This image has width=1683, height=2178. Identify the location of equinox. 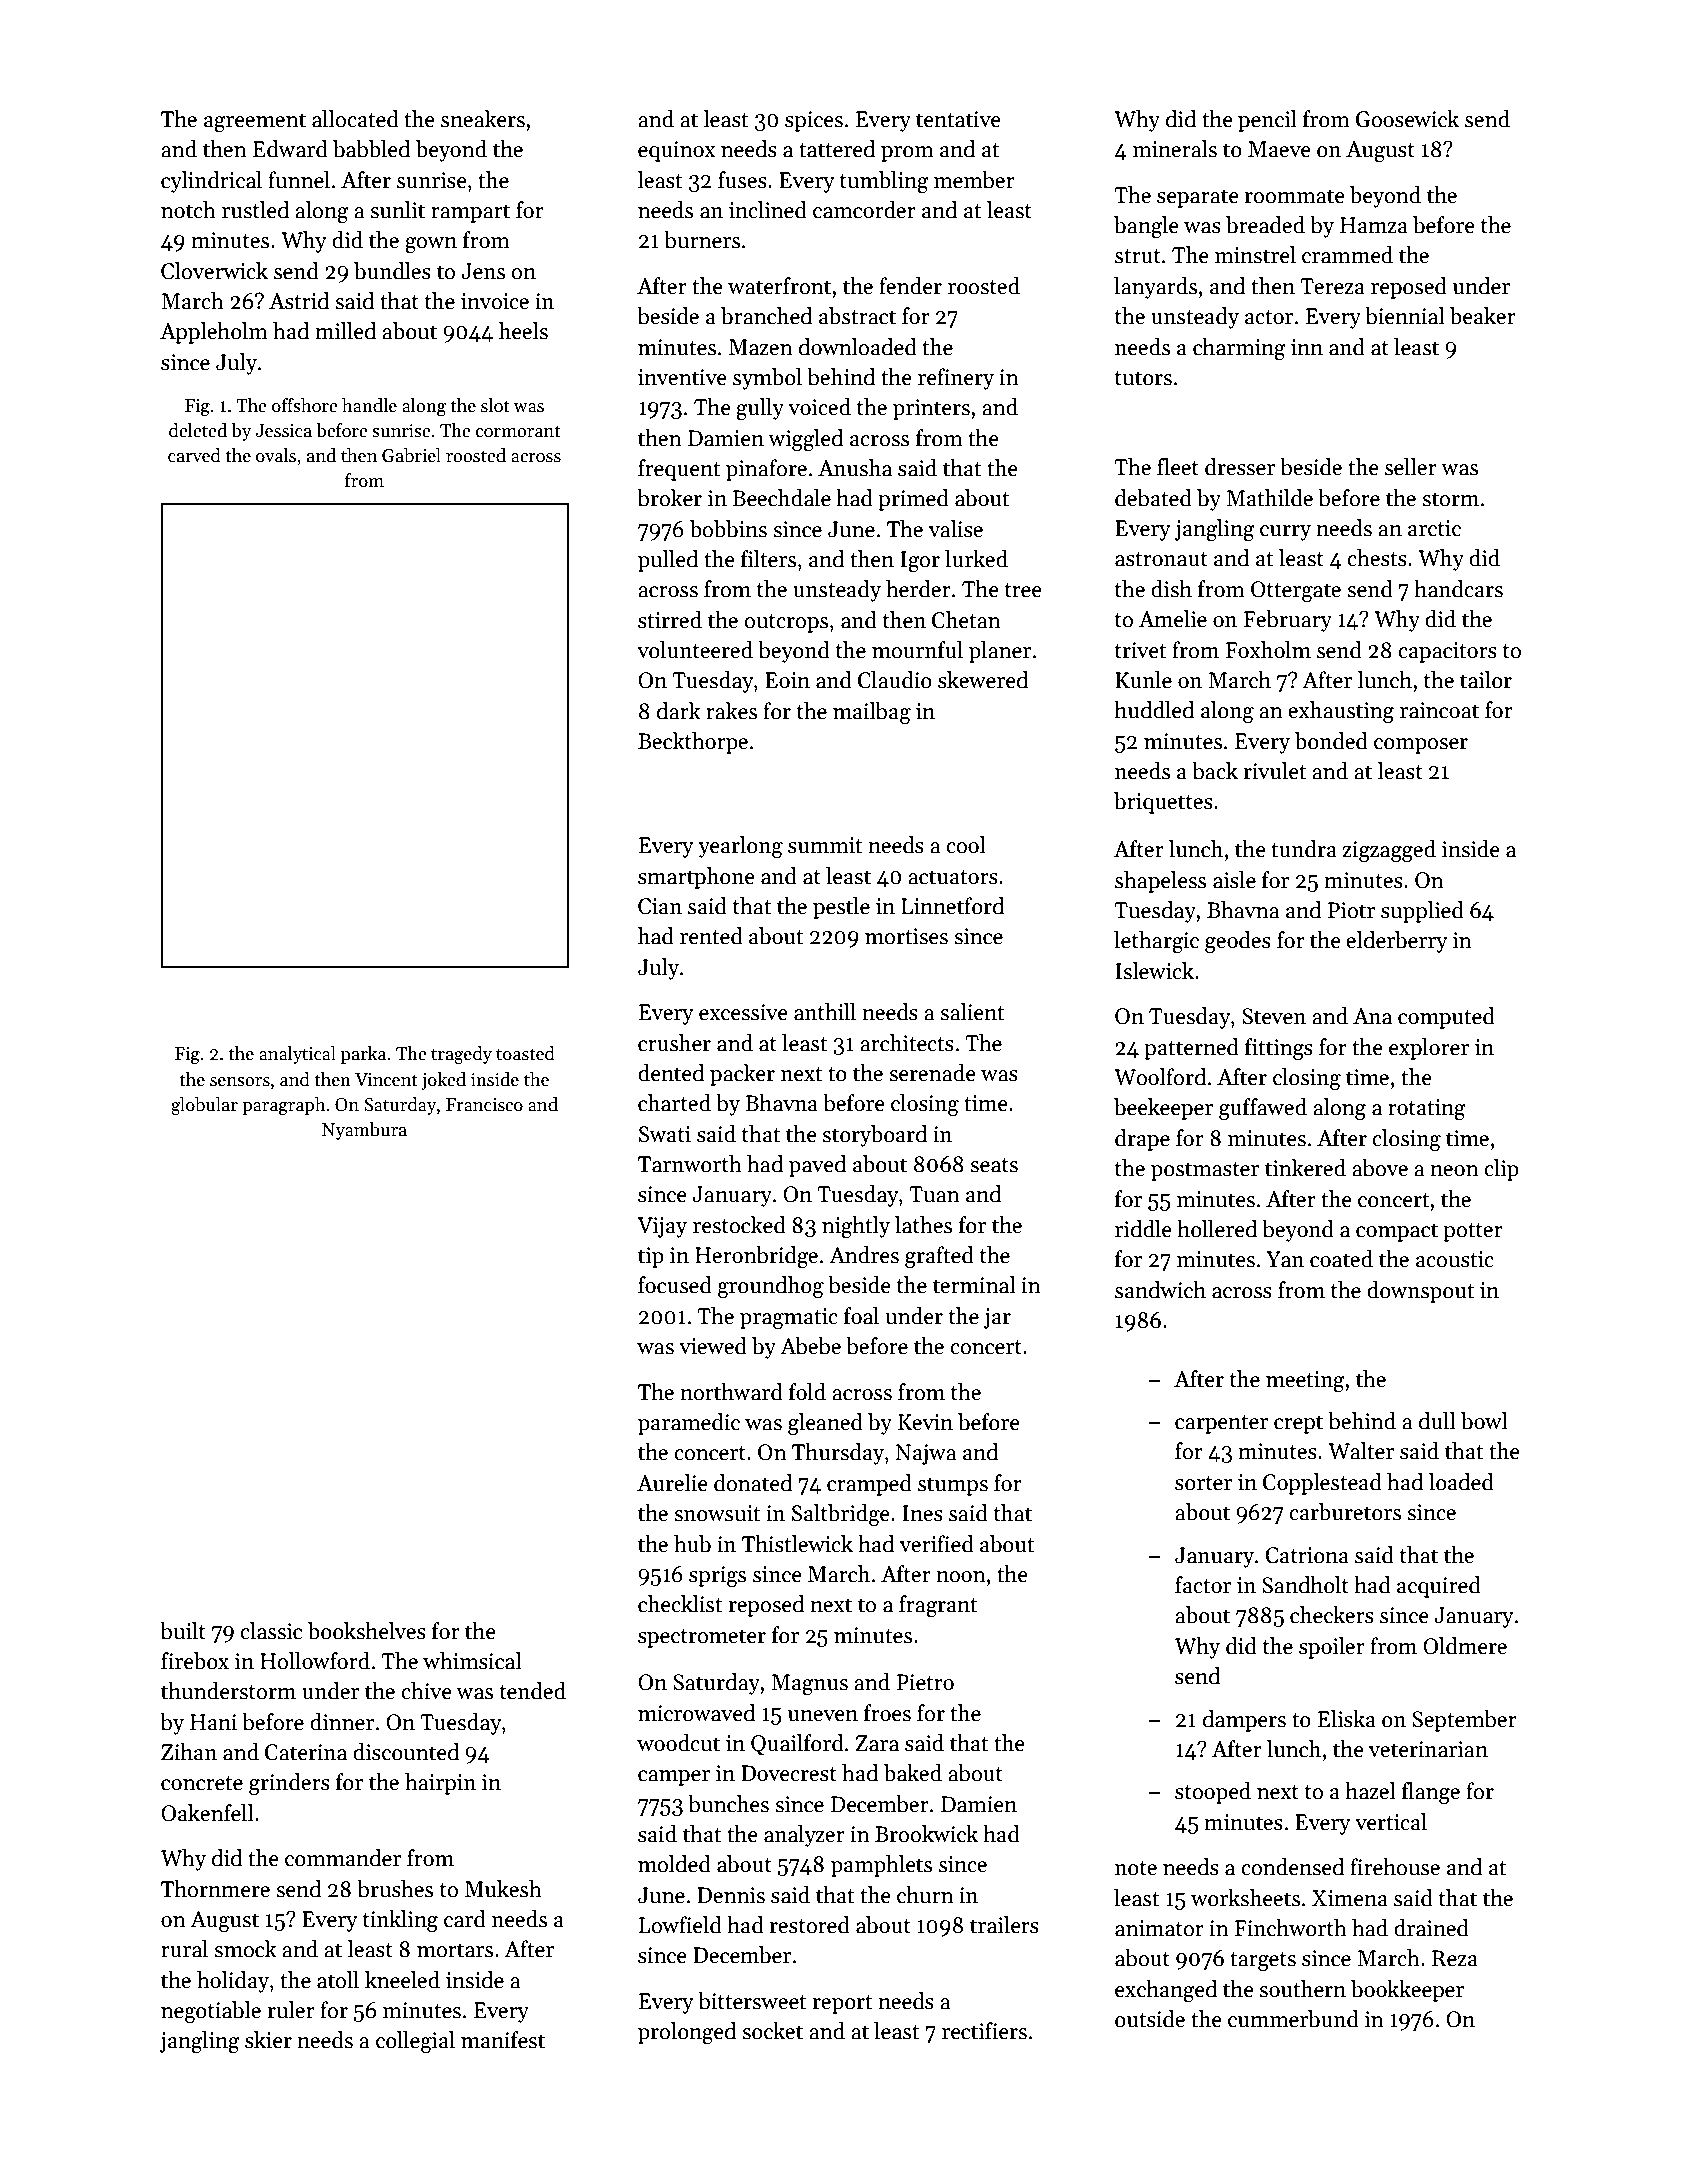
(676, 151).
